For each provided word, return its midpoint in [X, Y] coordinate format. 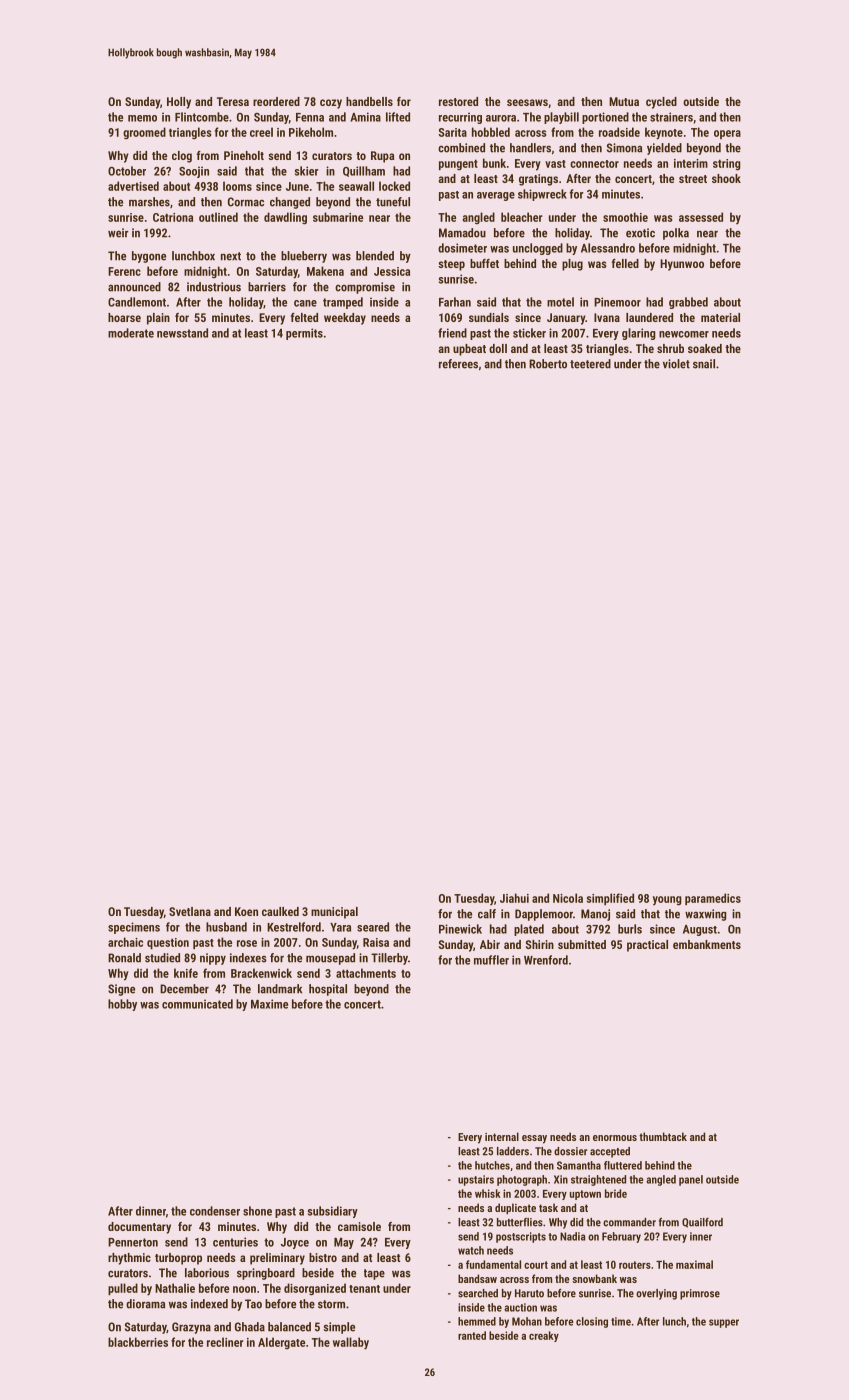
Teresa [233, 101]
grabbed [688, 303]
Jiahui [514, 898]
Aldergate [281, 1343]
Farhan [455, 302]
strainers [671, 117]
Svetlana [190, 911]
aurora [501, 118]
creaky [544, 1336]
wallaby [351, 1343]
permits [304, 334]
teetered [590, 364]
